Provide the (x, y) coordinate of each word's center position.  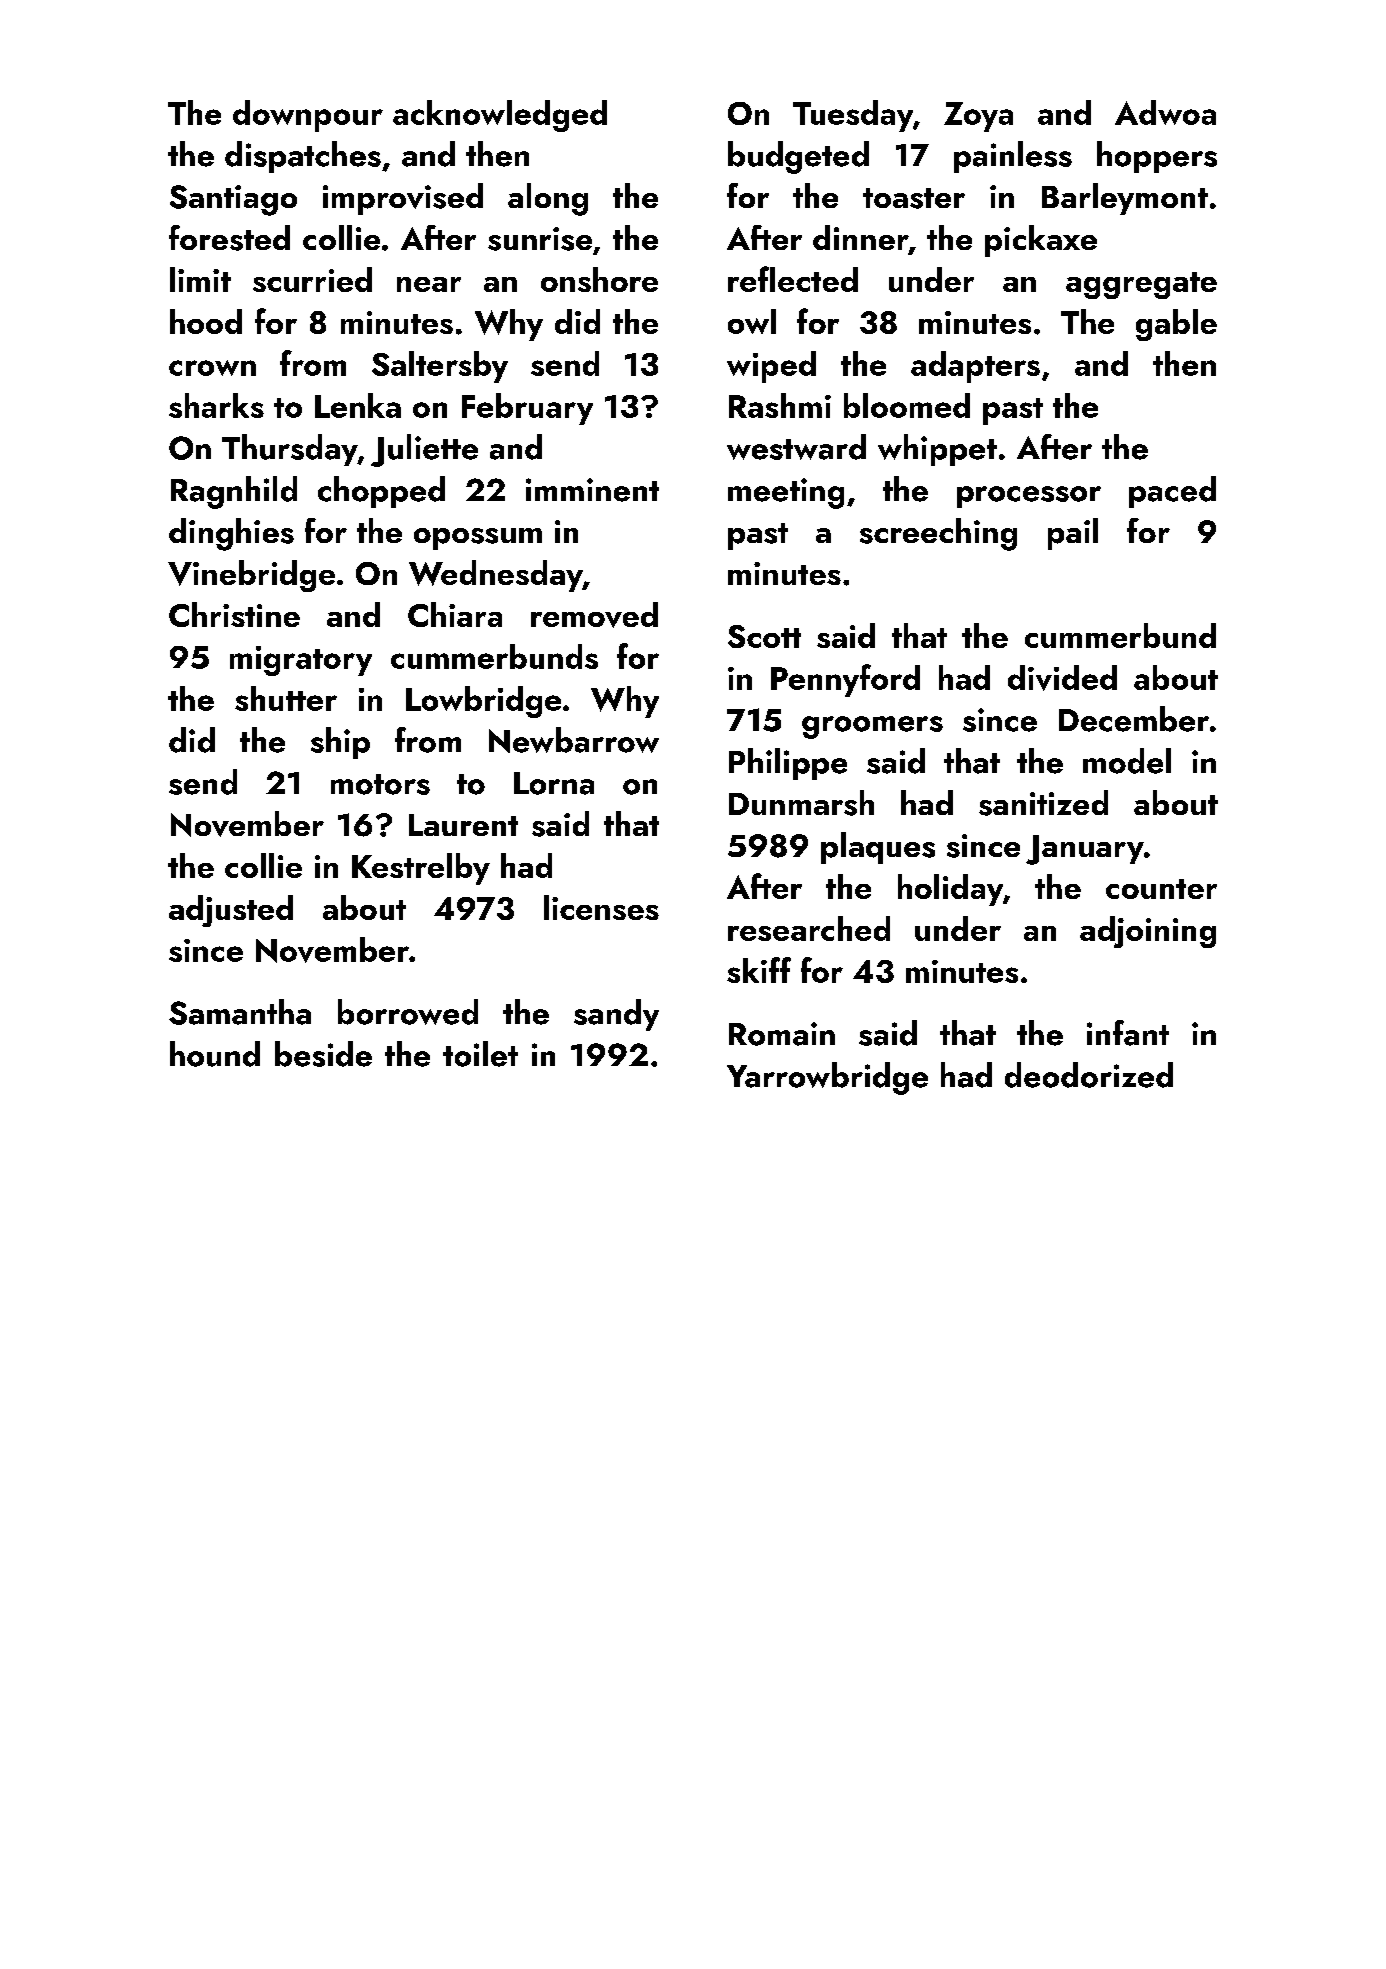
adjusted (231, 911)
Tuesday (853, 116)
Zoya (978, 117)
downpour (308, 116)
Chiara (455, 614)
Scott (764, 636)
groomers (872, 727)
